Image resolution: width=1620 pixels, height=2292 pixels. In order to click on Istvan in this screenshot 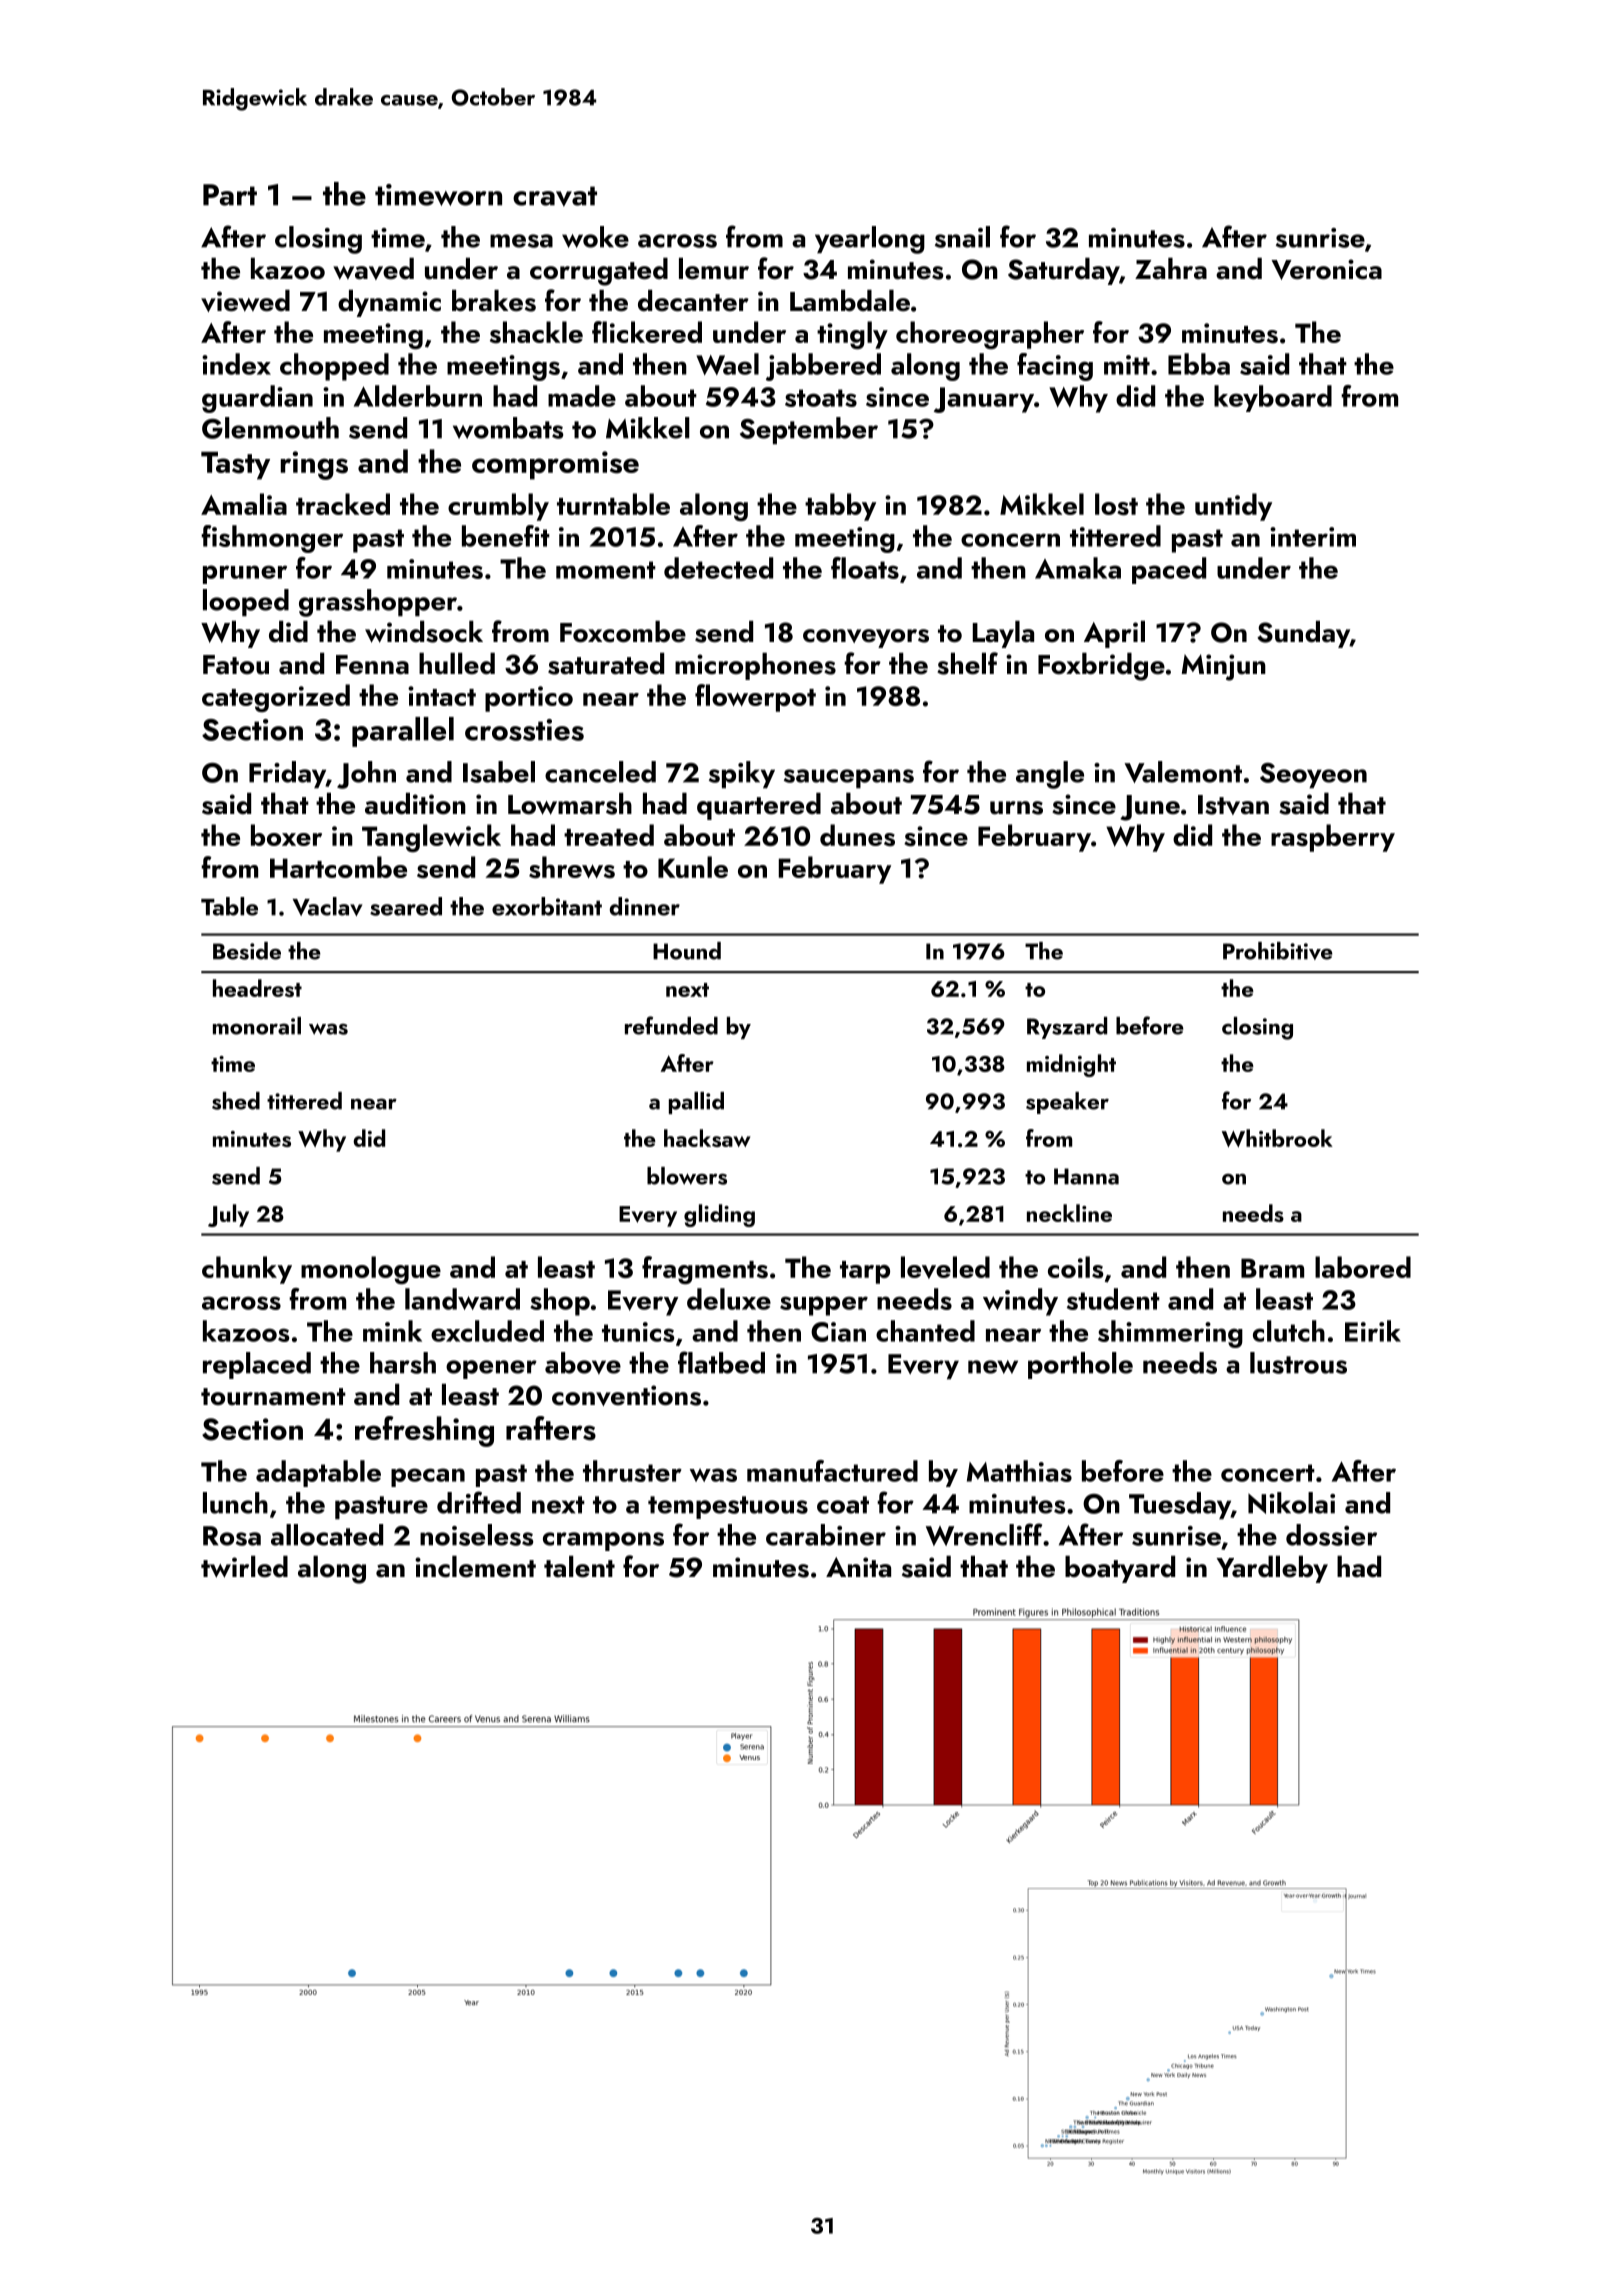, I will do `click(1233, 805)`.
